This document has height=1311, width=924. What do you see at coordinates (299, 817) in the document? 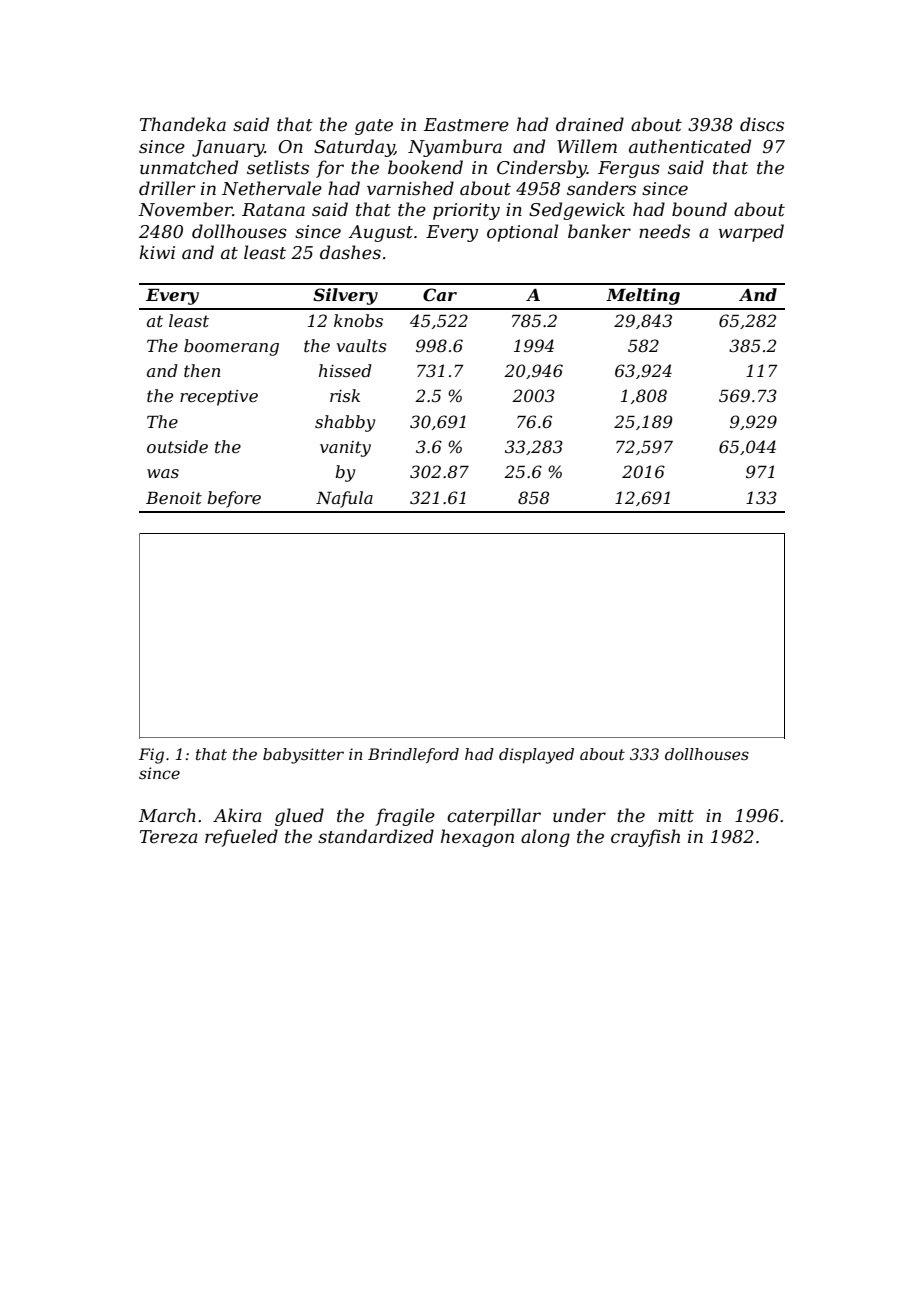
I see `glued` at bounding box center [299, 817].
